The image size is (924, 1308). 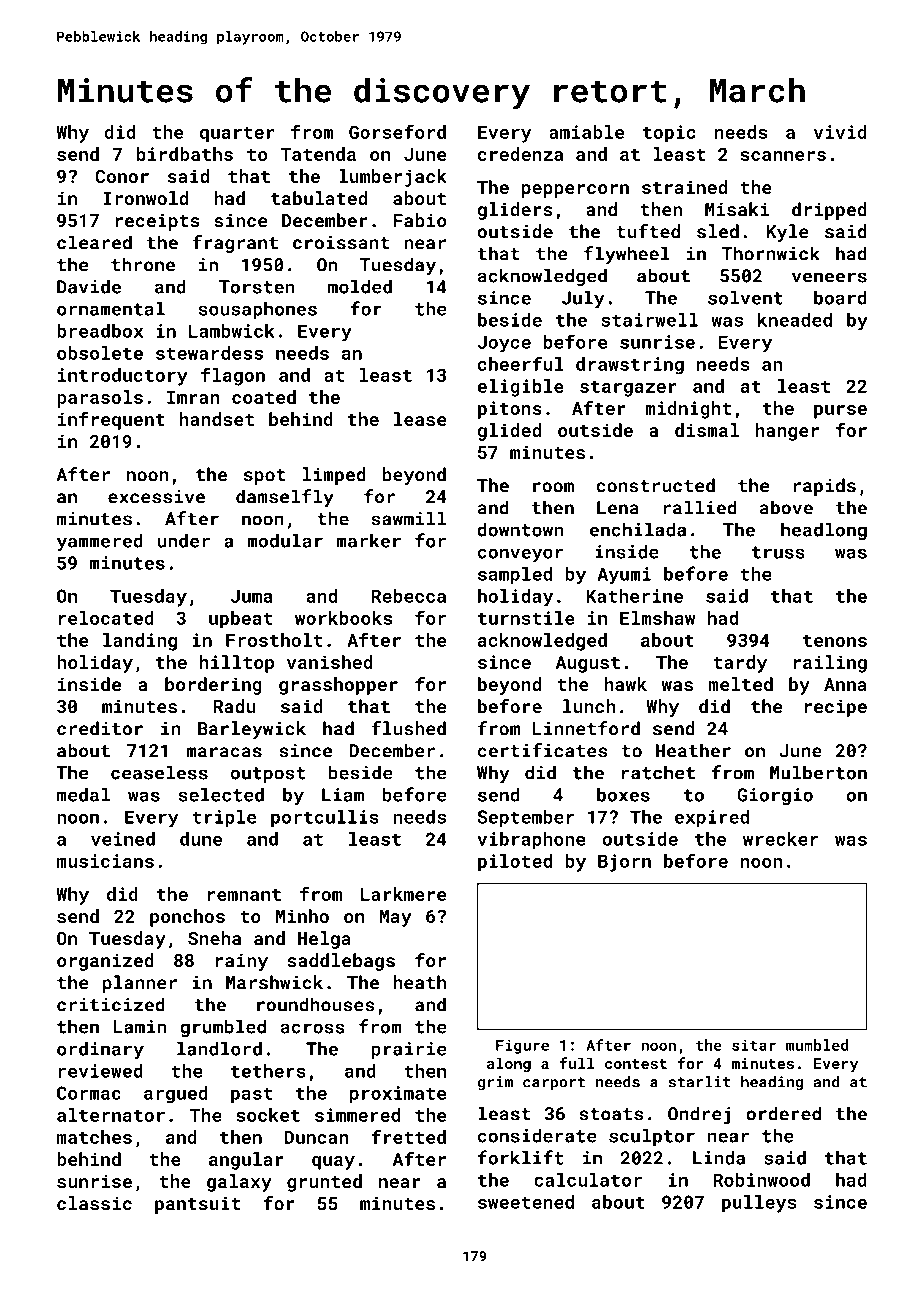 I want to click on ordered, so click(x=783, y=1113).
